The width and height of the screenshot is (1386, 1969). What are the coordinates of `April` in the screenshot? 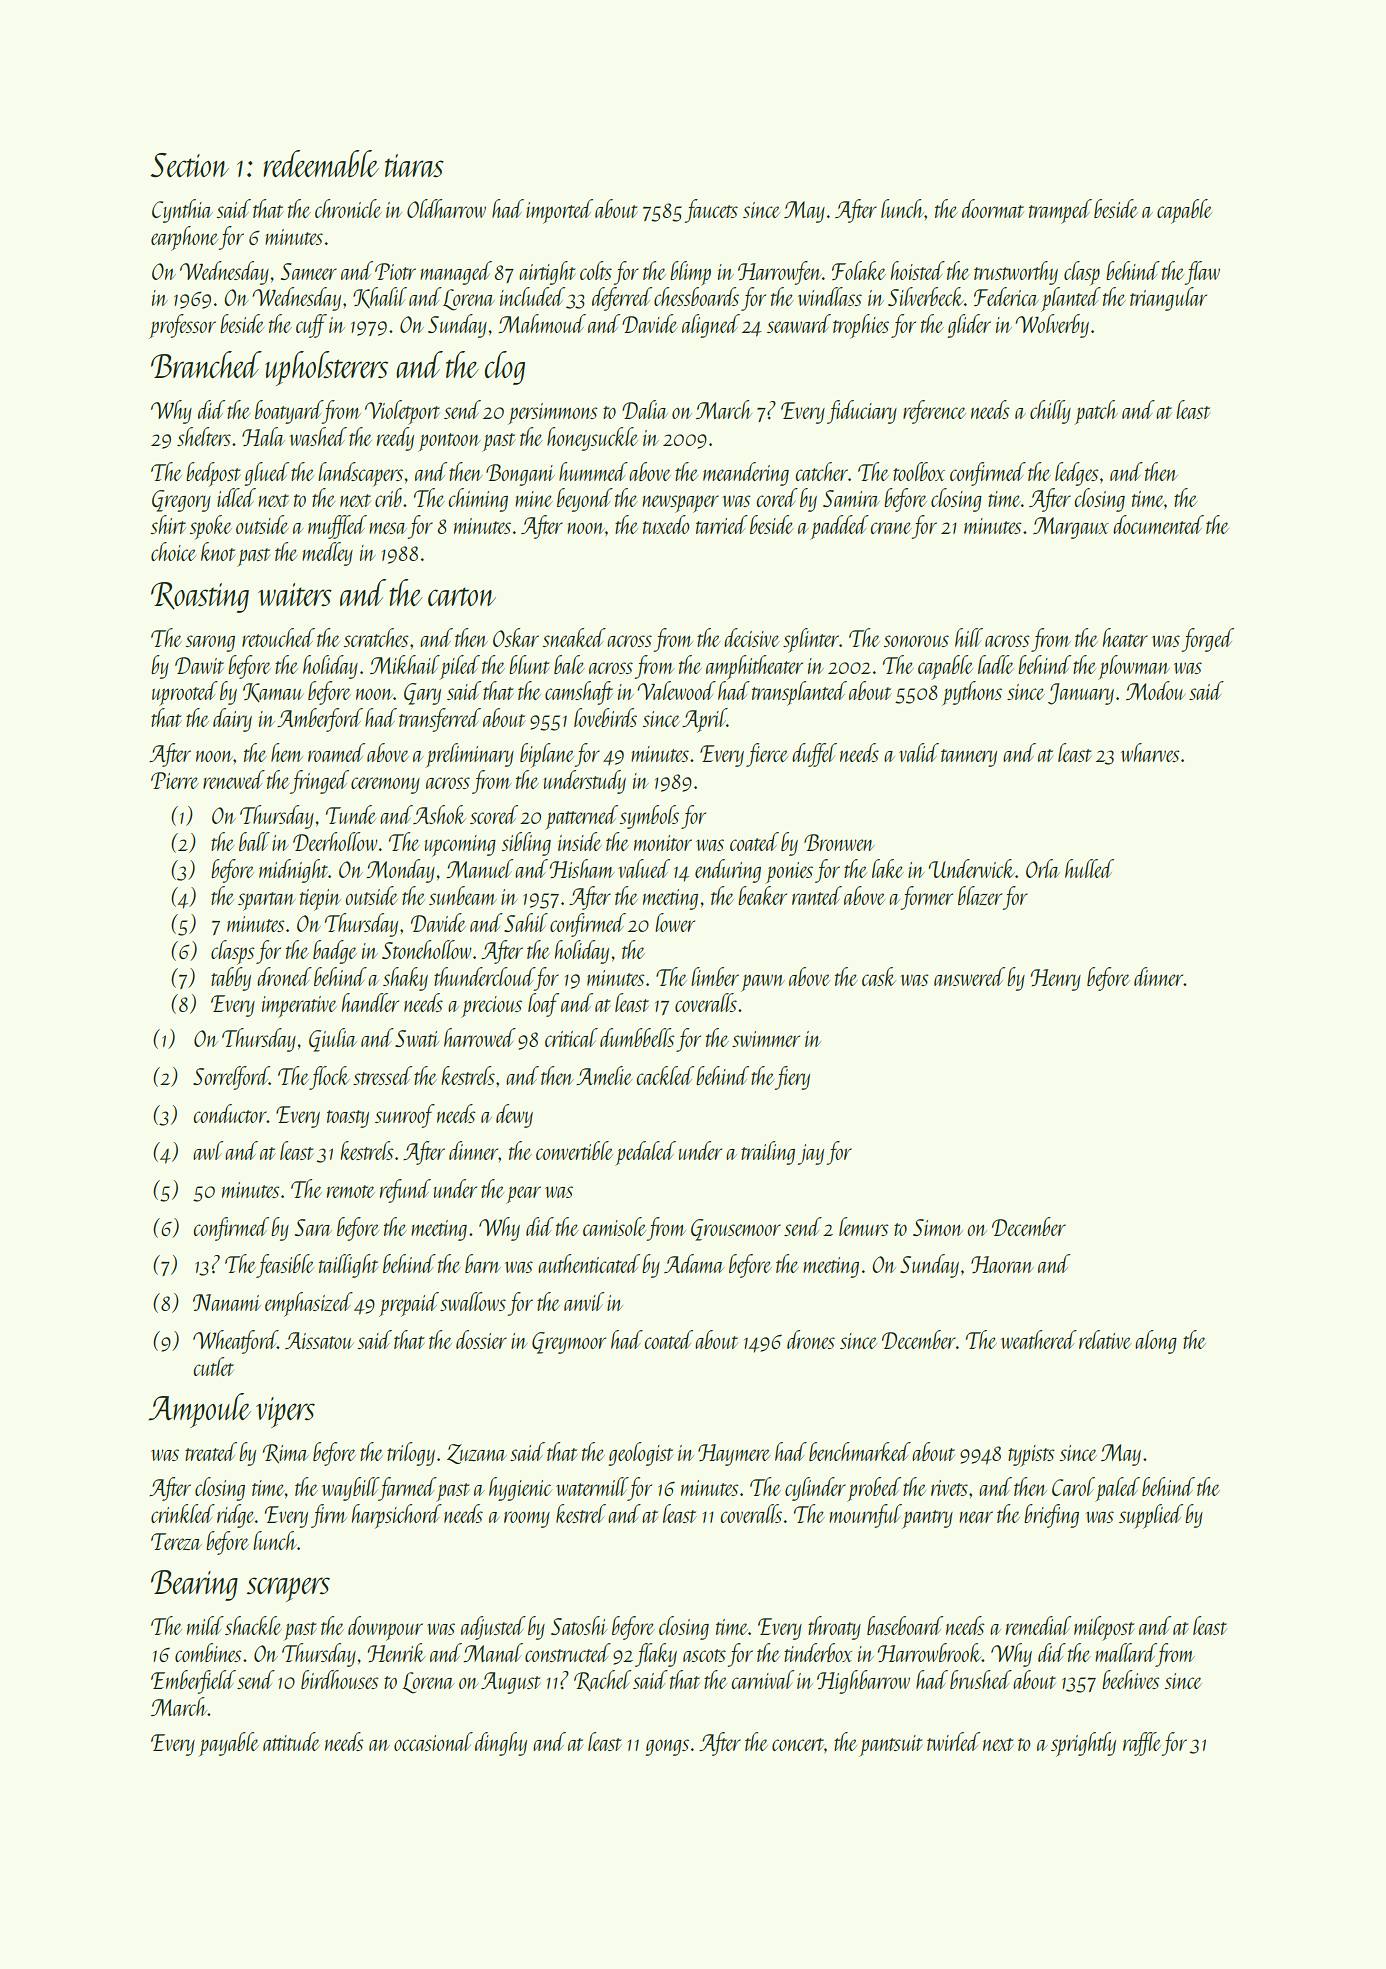 It's located at (704, 720).
